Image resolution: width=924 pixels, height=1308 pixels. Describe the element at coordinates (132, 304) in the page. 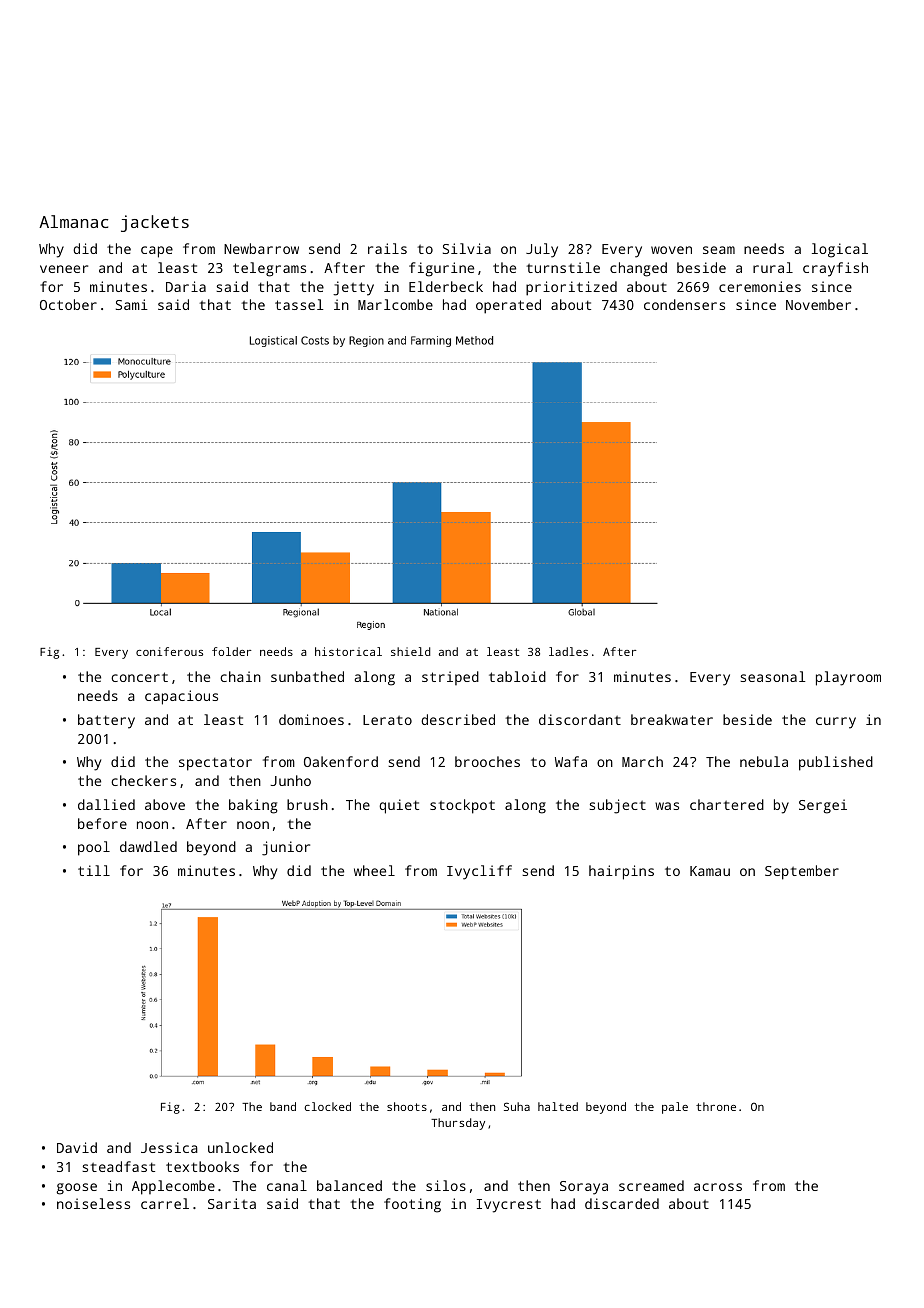

I see `Sami` at that location.
